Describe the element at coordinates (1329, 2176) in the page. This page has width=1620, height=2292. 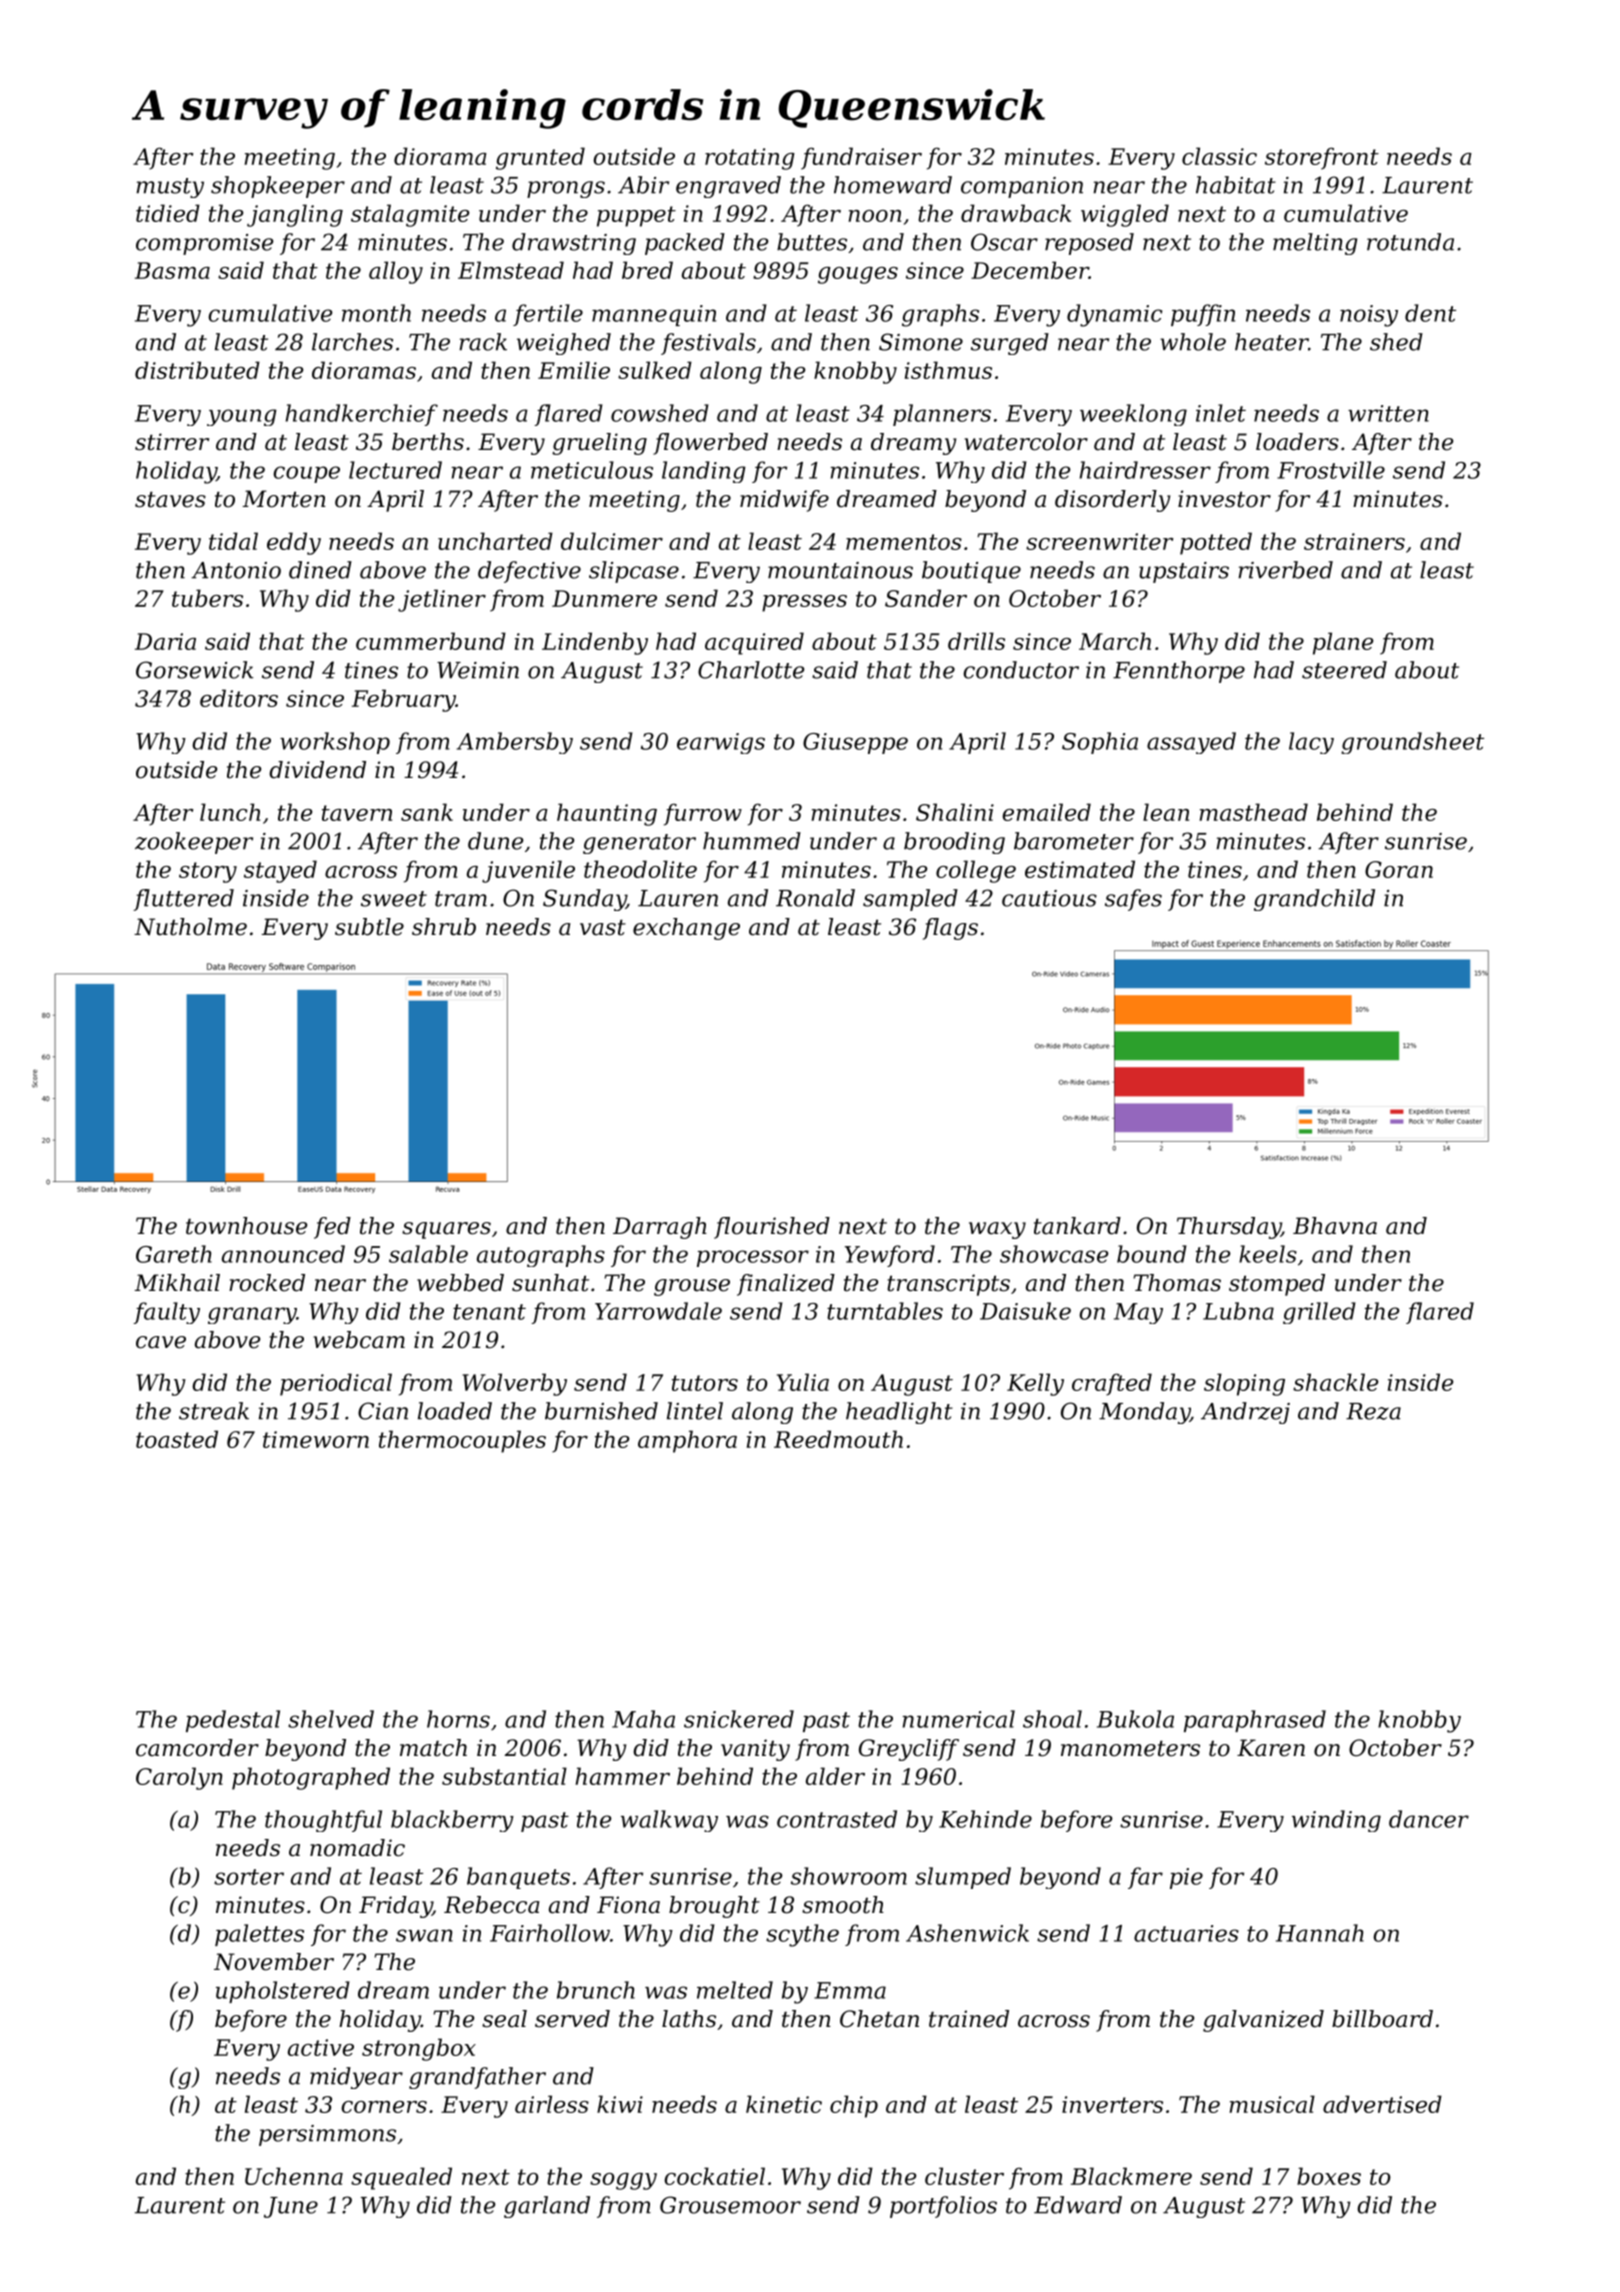
I see `boxes` at that location.
